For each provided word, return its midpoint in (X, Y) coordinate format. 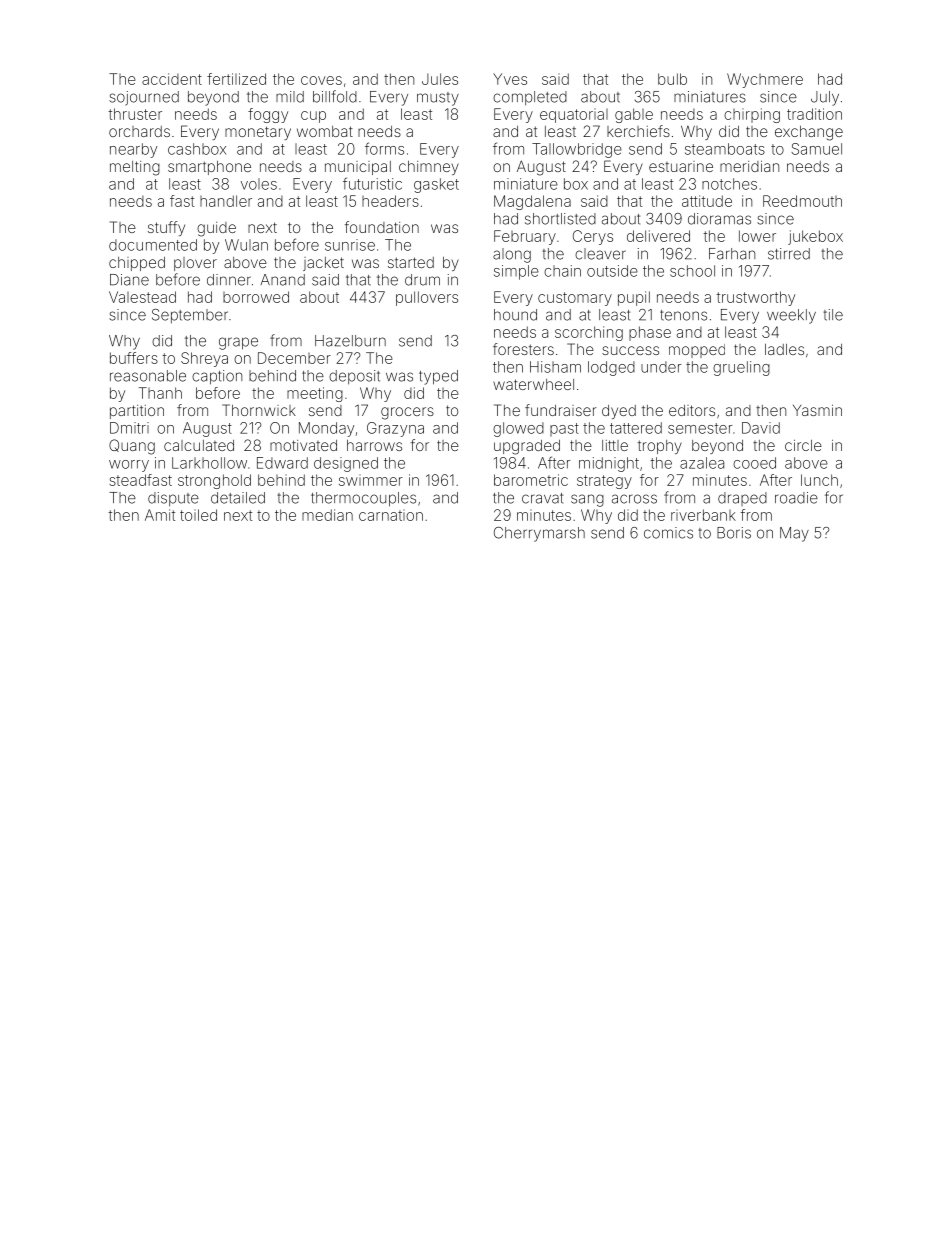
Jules (440, 79)
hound (515, 315)
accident (172, 79)
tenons (683, 315)
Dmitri (129, 428)
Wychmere (765, 80)
